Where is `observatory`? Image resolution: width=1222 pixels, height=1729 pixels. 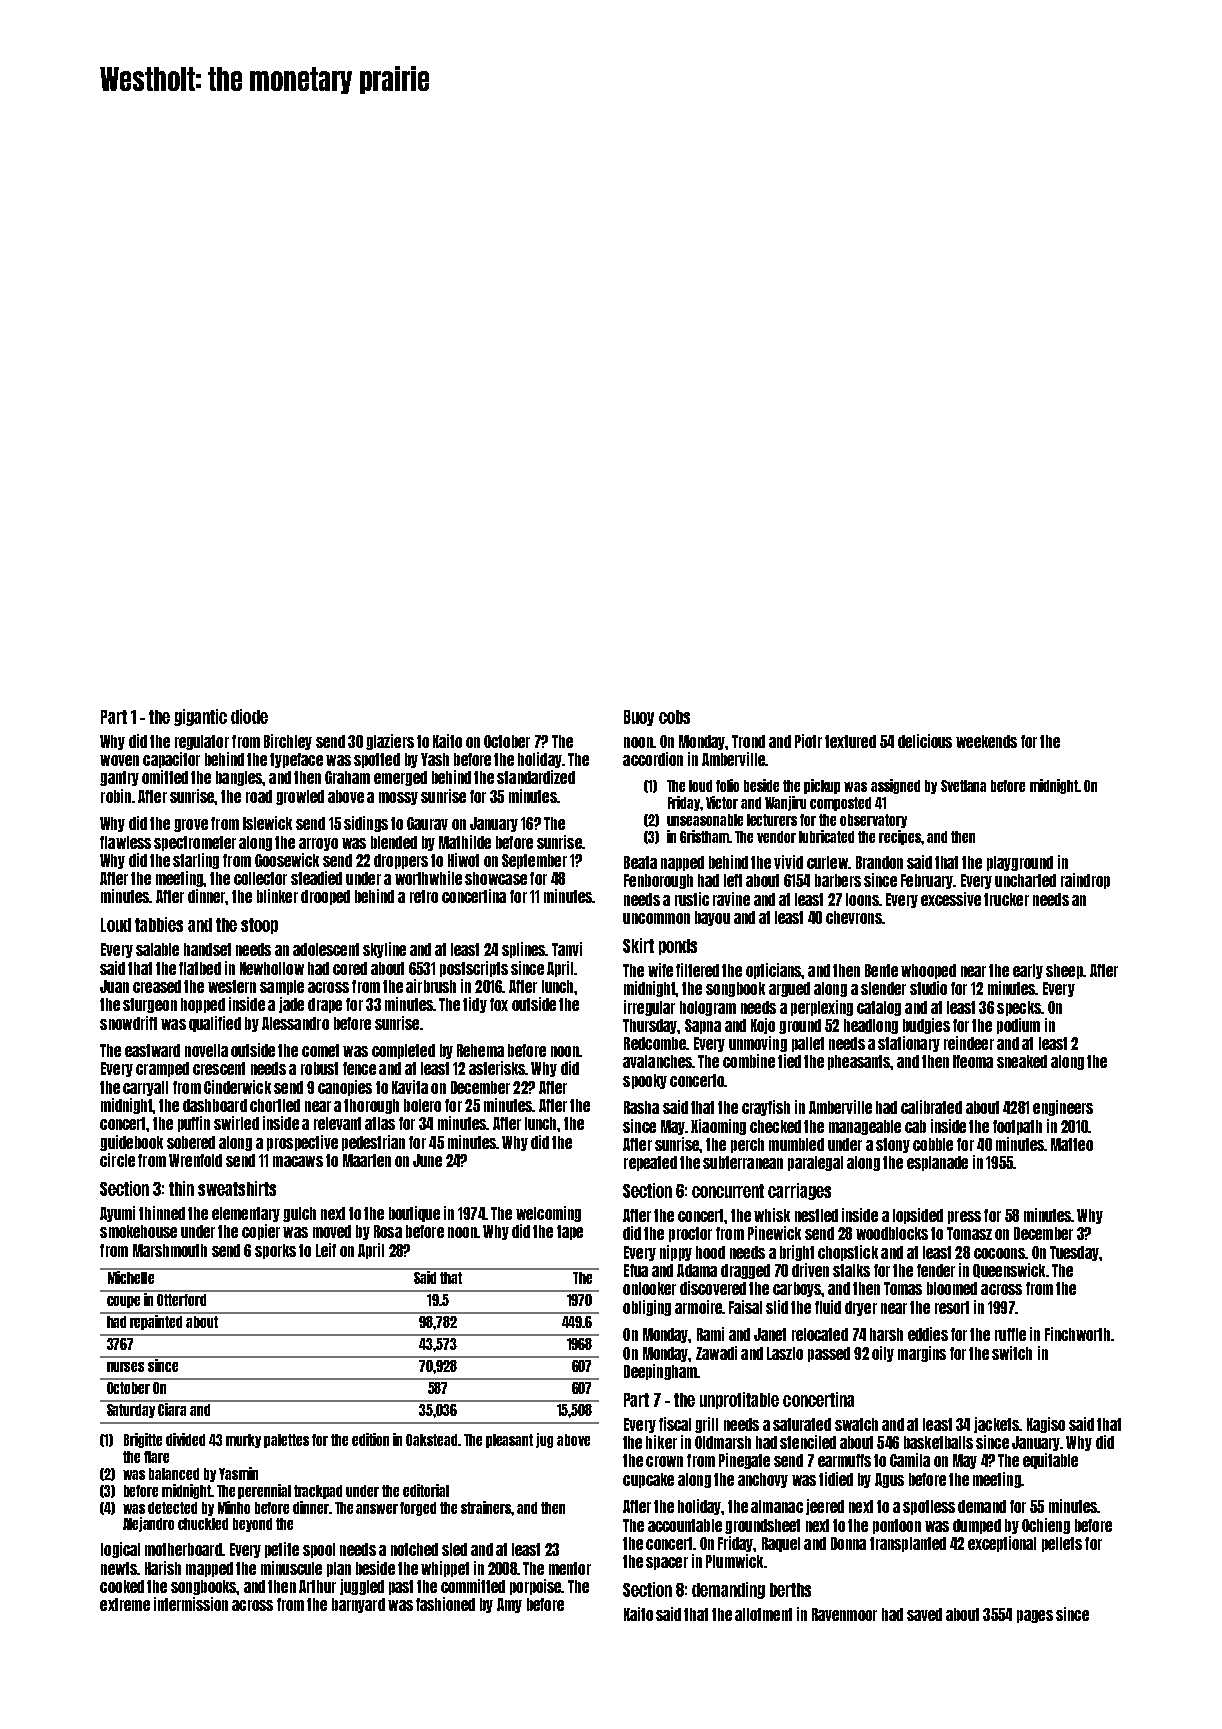 observatory is located at coordinates (873, 821).
